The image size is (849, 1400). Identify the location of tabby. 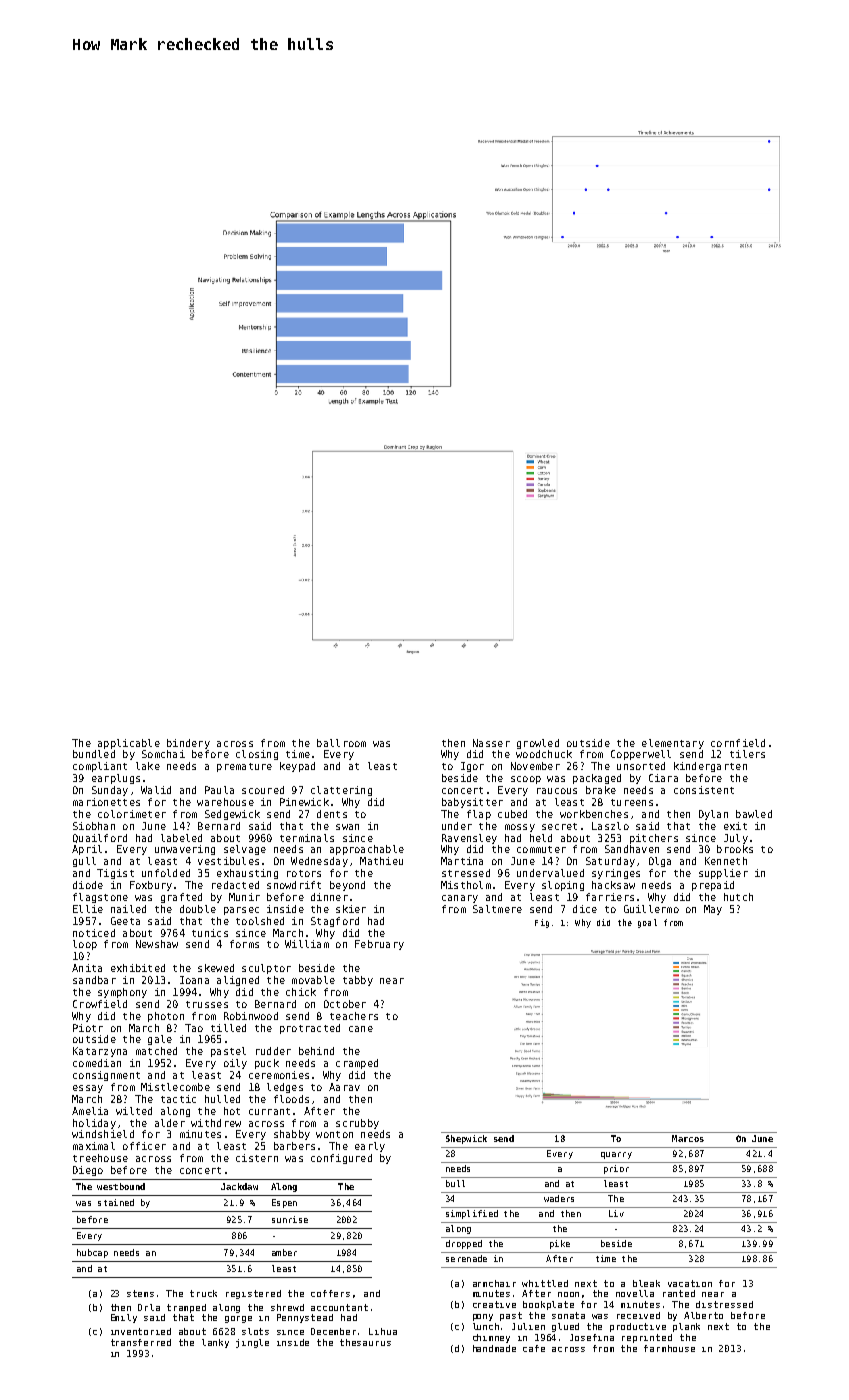
(358, 981).
